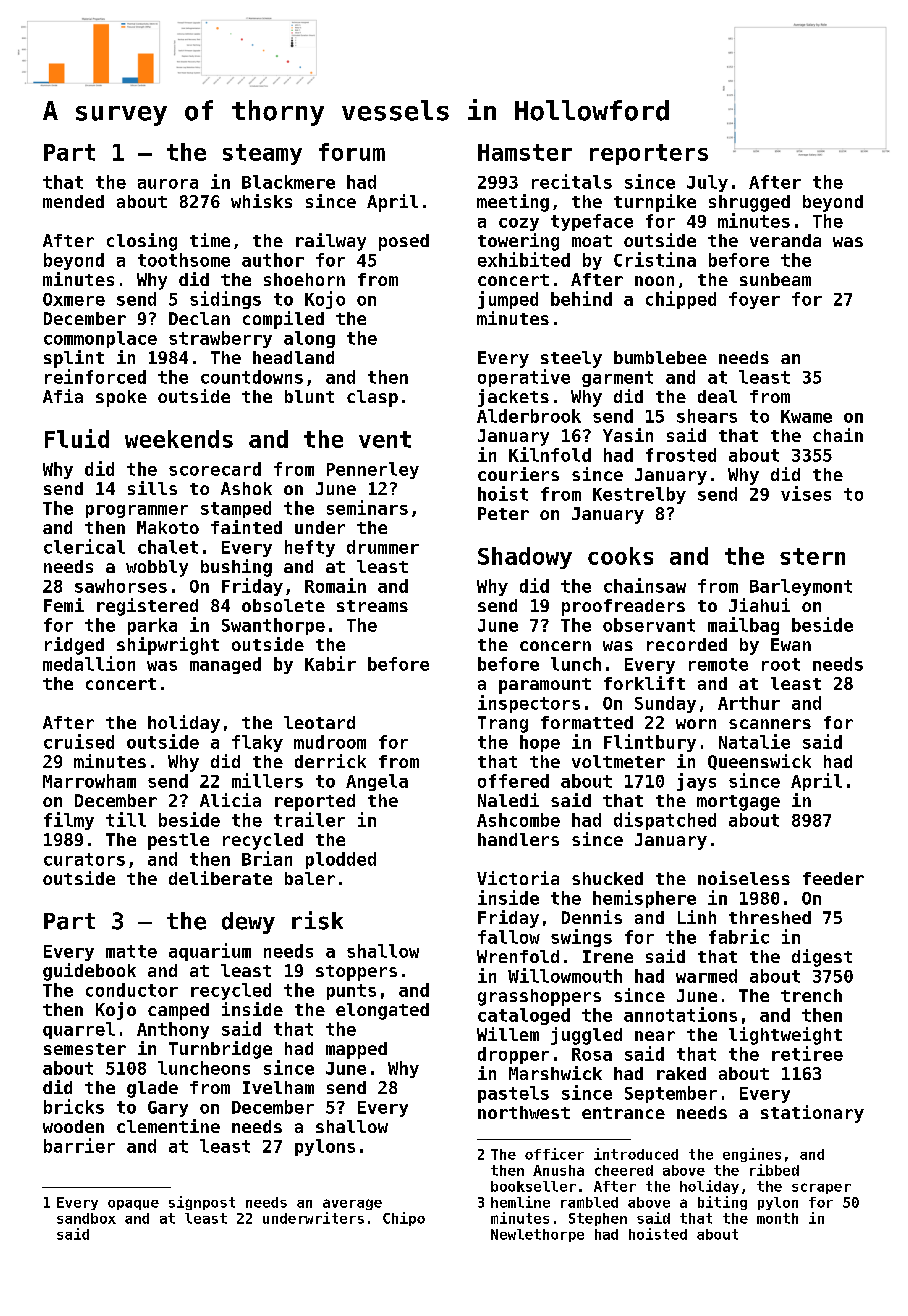 Image resolution: width=908 pixels, height=1316 pixels. I want to click on Gary, so click(168, 1109).
